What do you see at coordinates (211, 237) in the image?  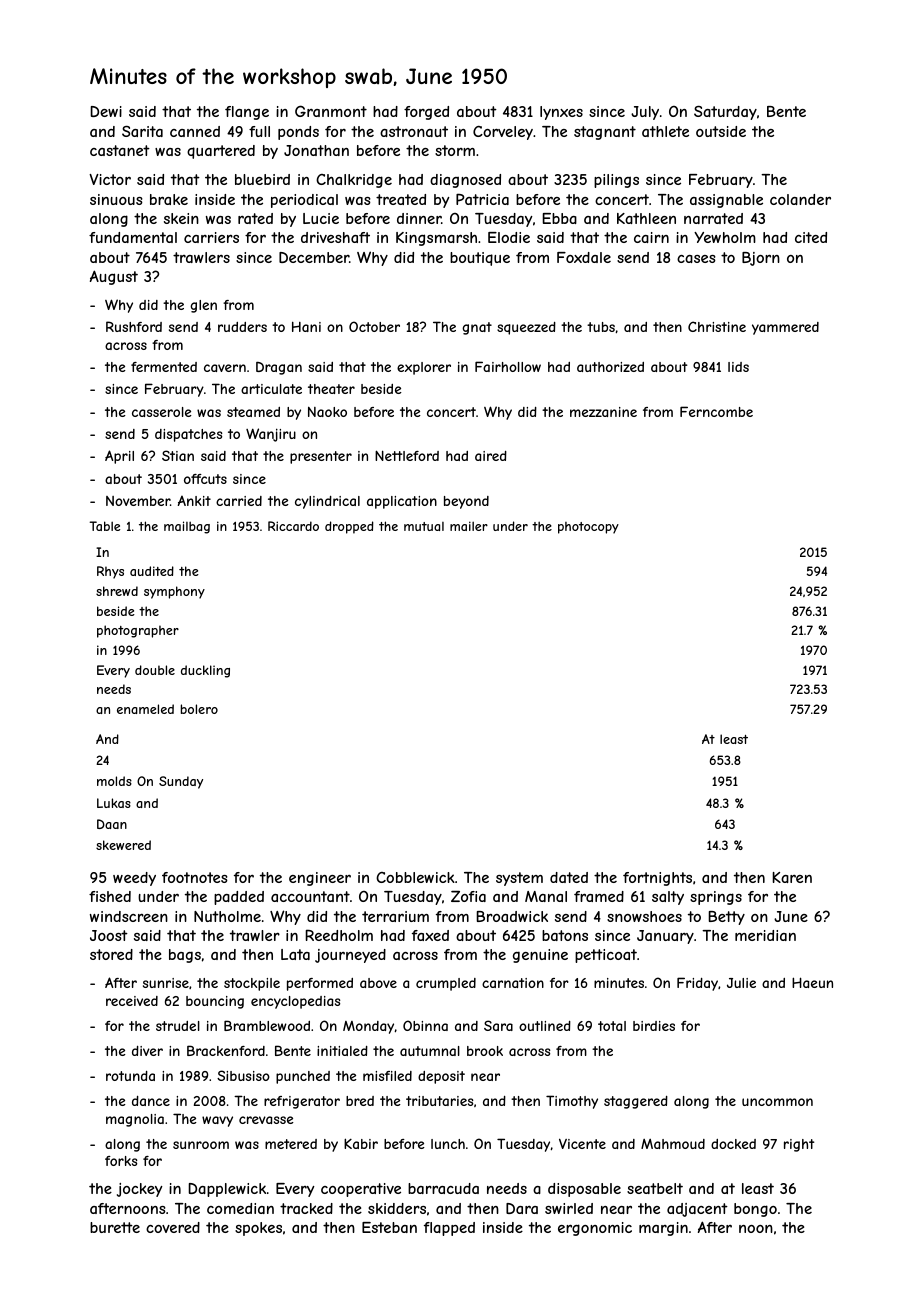 I see `carriers` at bounding box center [211, 237].
